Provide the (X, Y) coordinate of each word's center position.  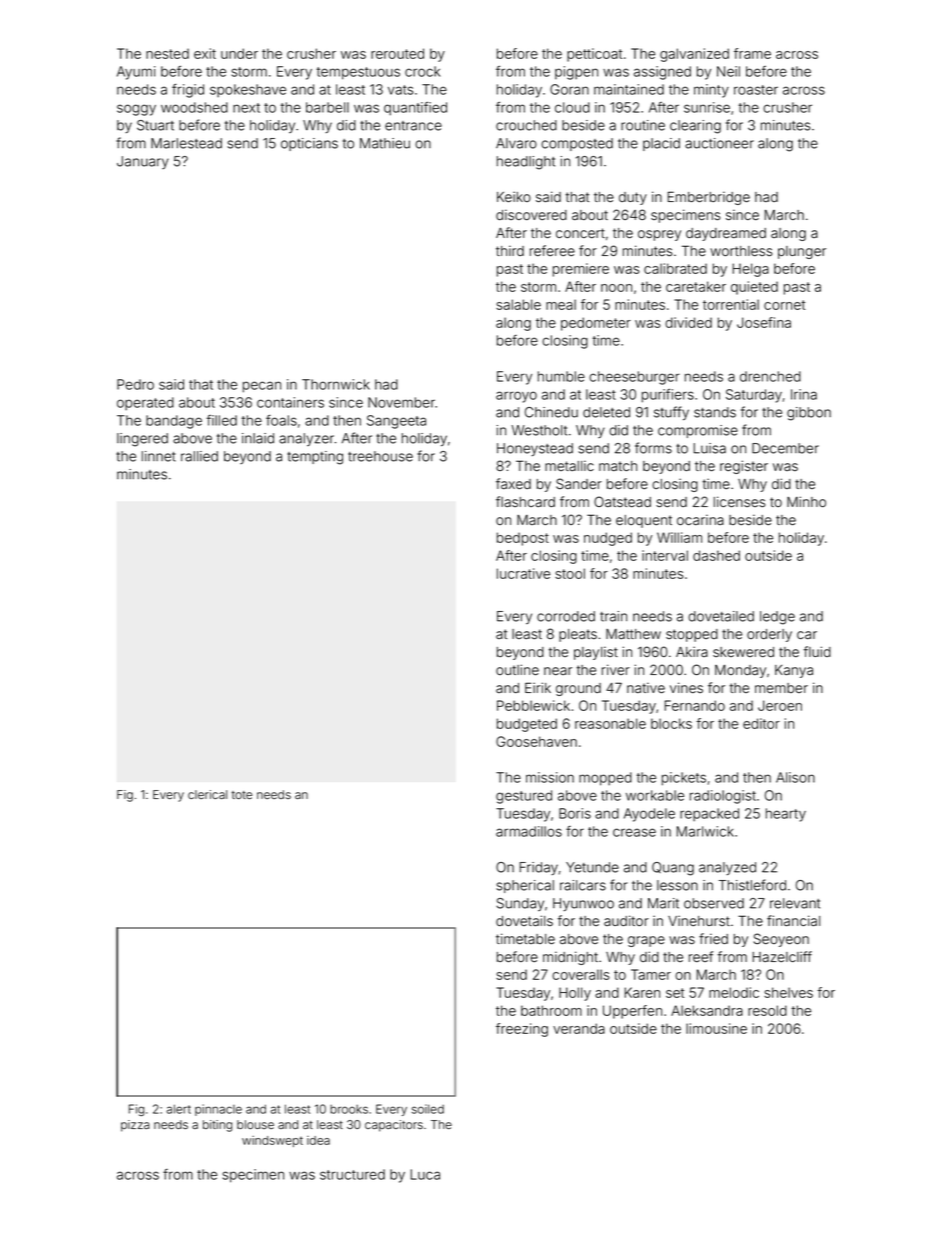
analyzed (727, 868)
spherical (525, 886)
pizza (135, 1126)
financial (793, 921)
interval (665, 555)
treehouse (380, 456)
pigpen (576, 73)
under (239, 53)
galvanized (694, 55)
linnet (159, 456)
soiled (428, 1109)
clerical (207, 794)
